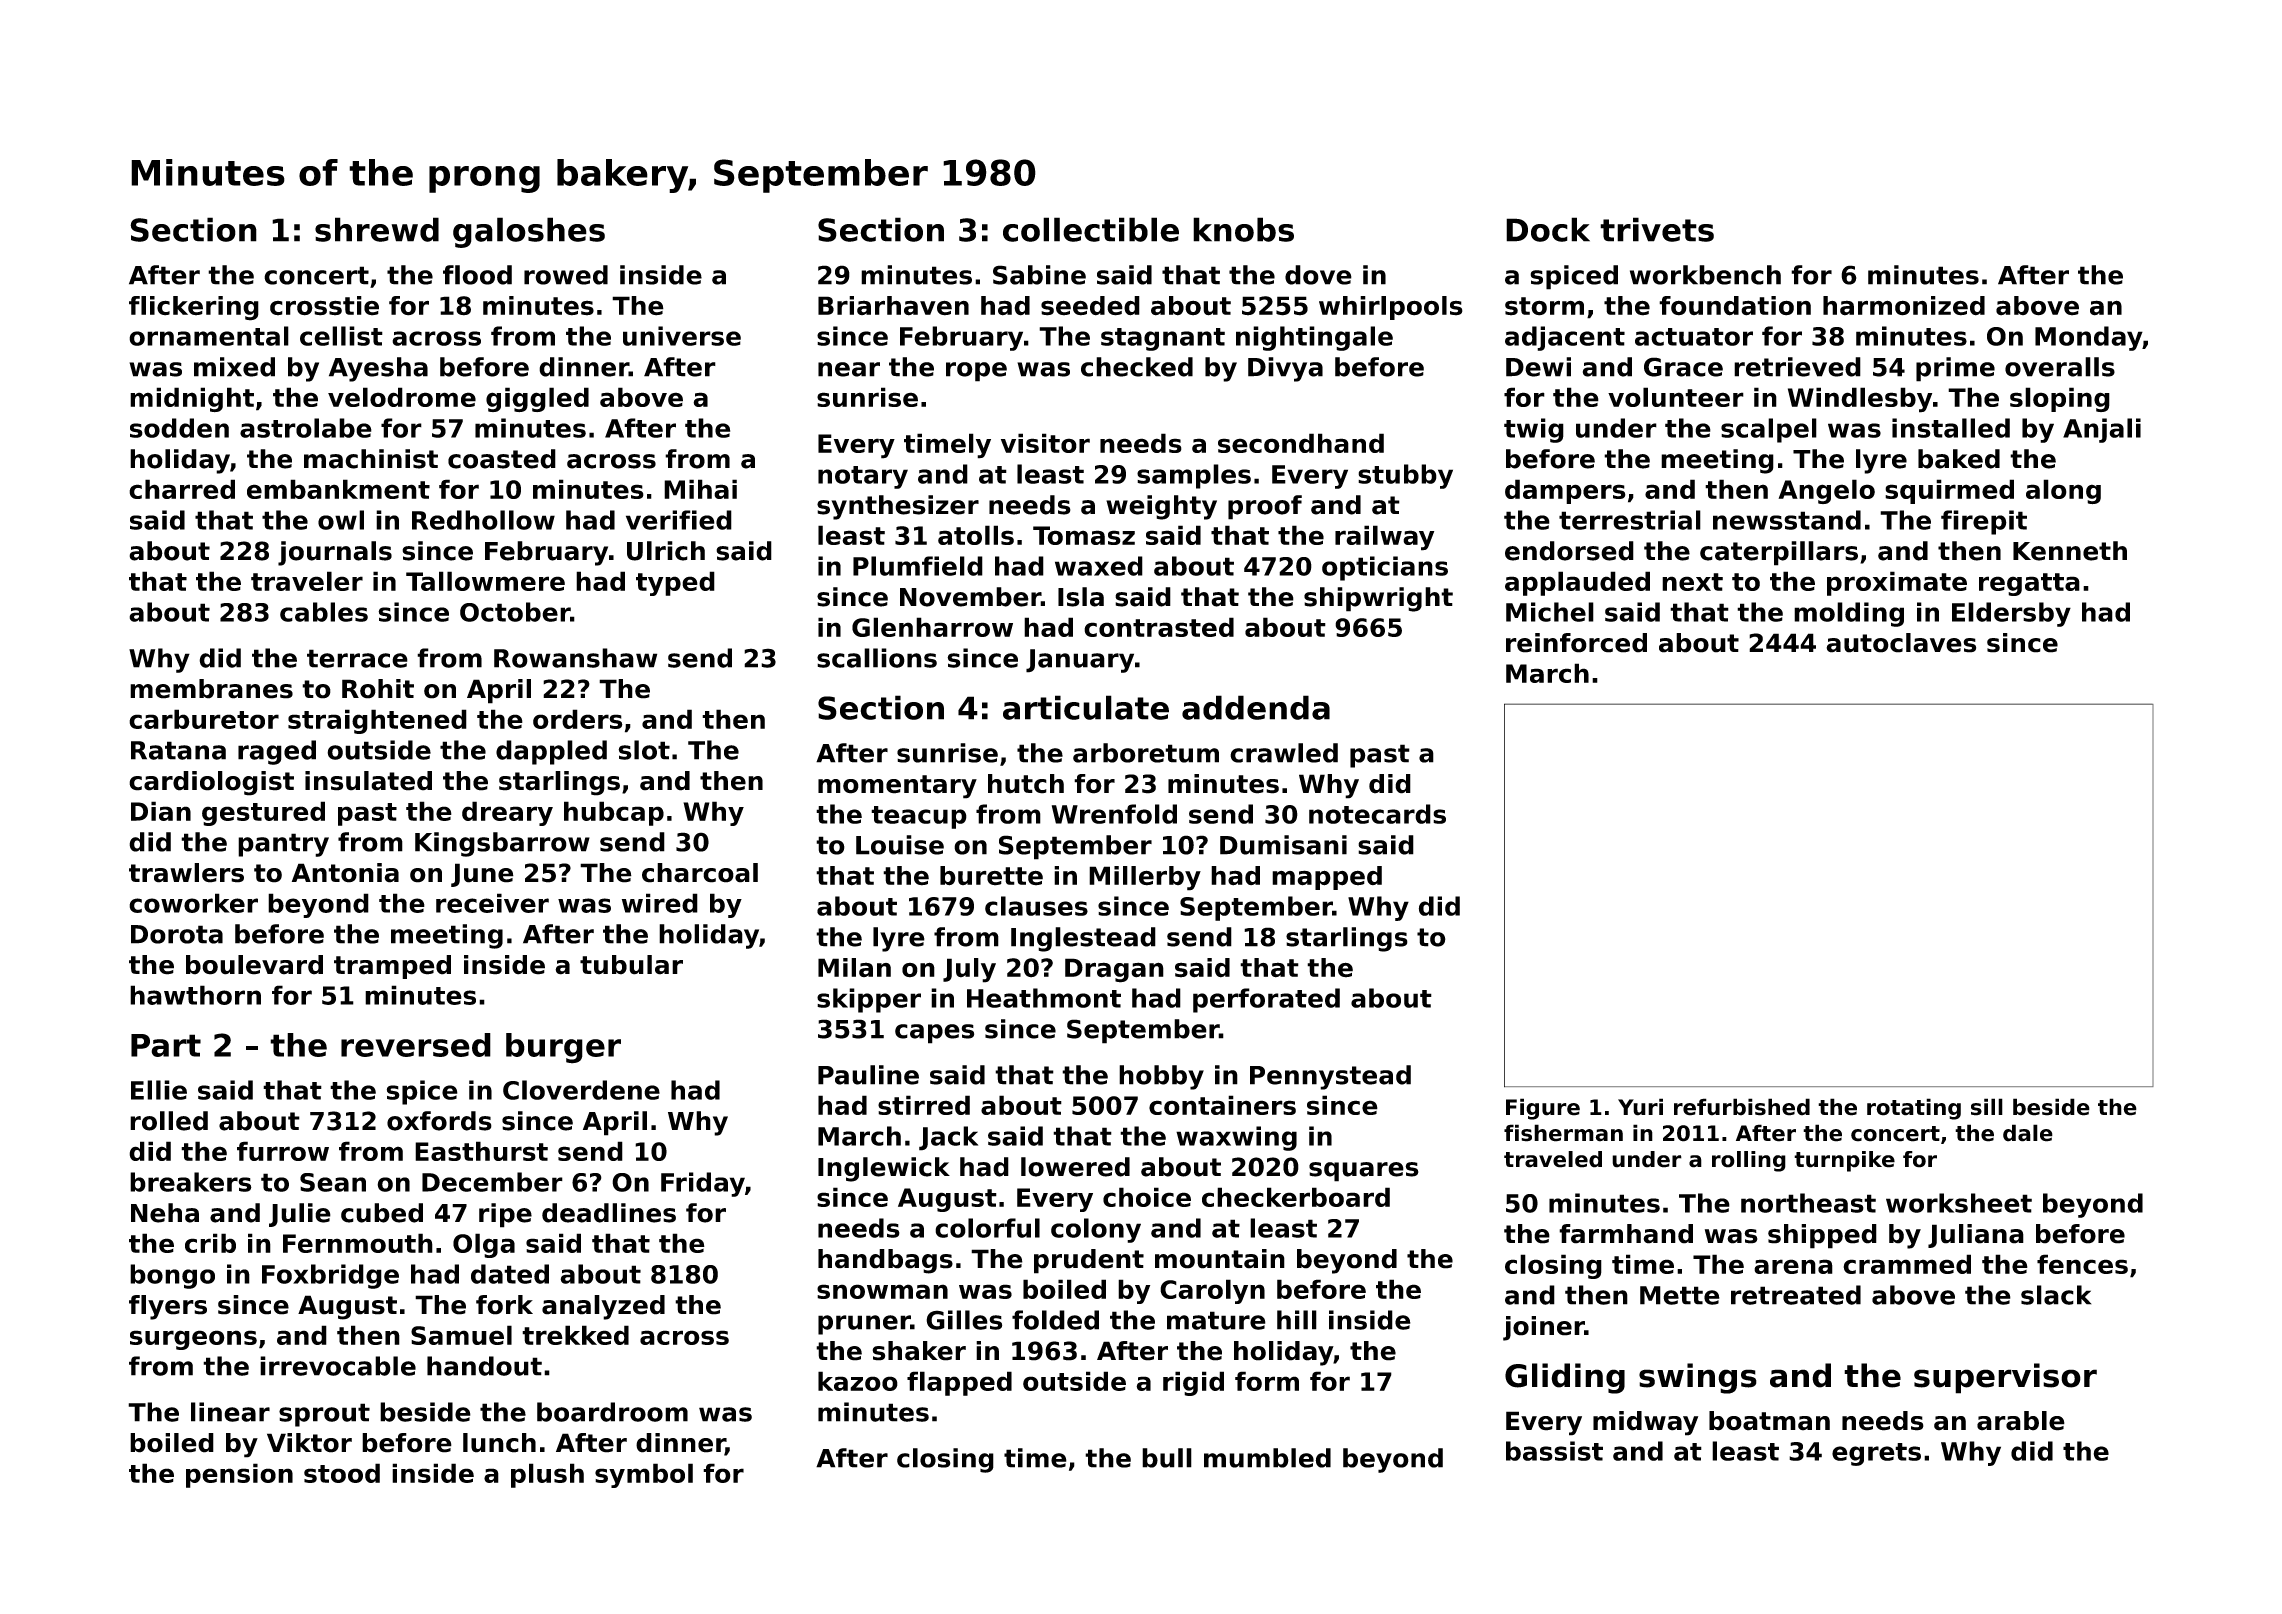 The width and height of the screenshot is (2282, 1614). What do you see at coordinates (1692, 582) in the screenshot?
I see `next` at bounding box center [1692, 582].
